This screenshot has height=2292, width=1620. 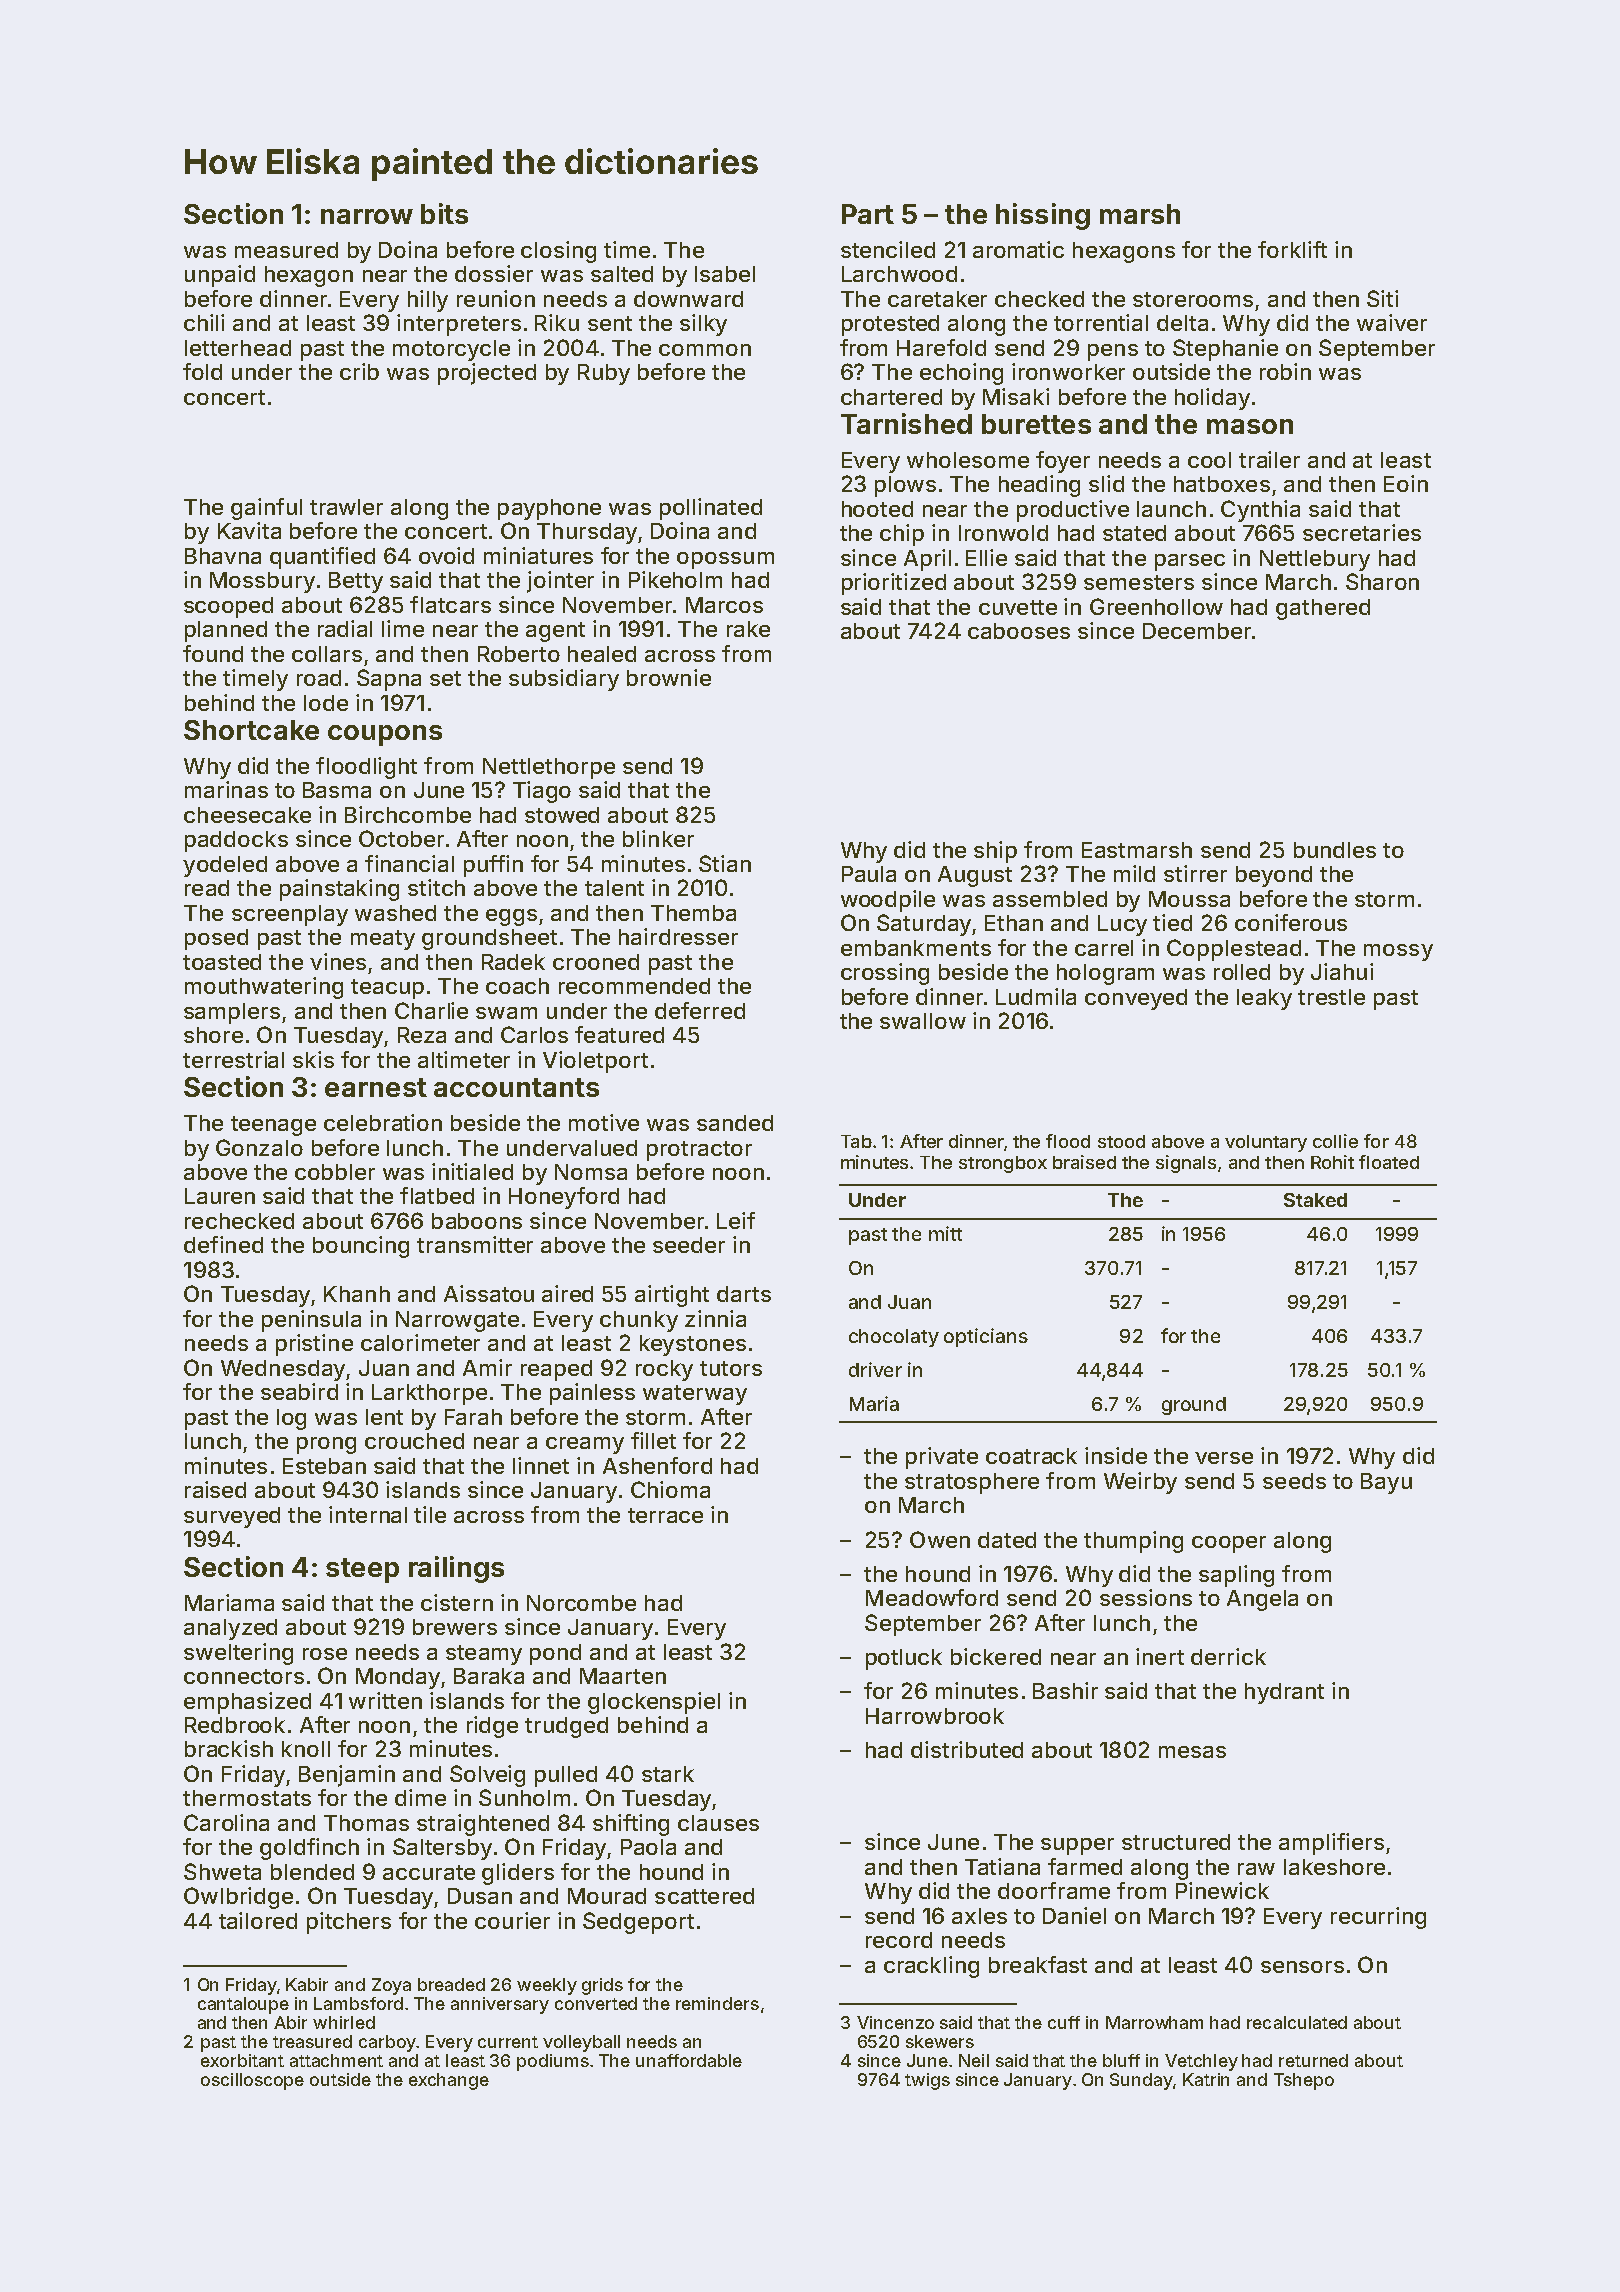 I want to click on exchange, so click(x=449, y=2081).
